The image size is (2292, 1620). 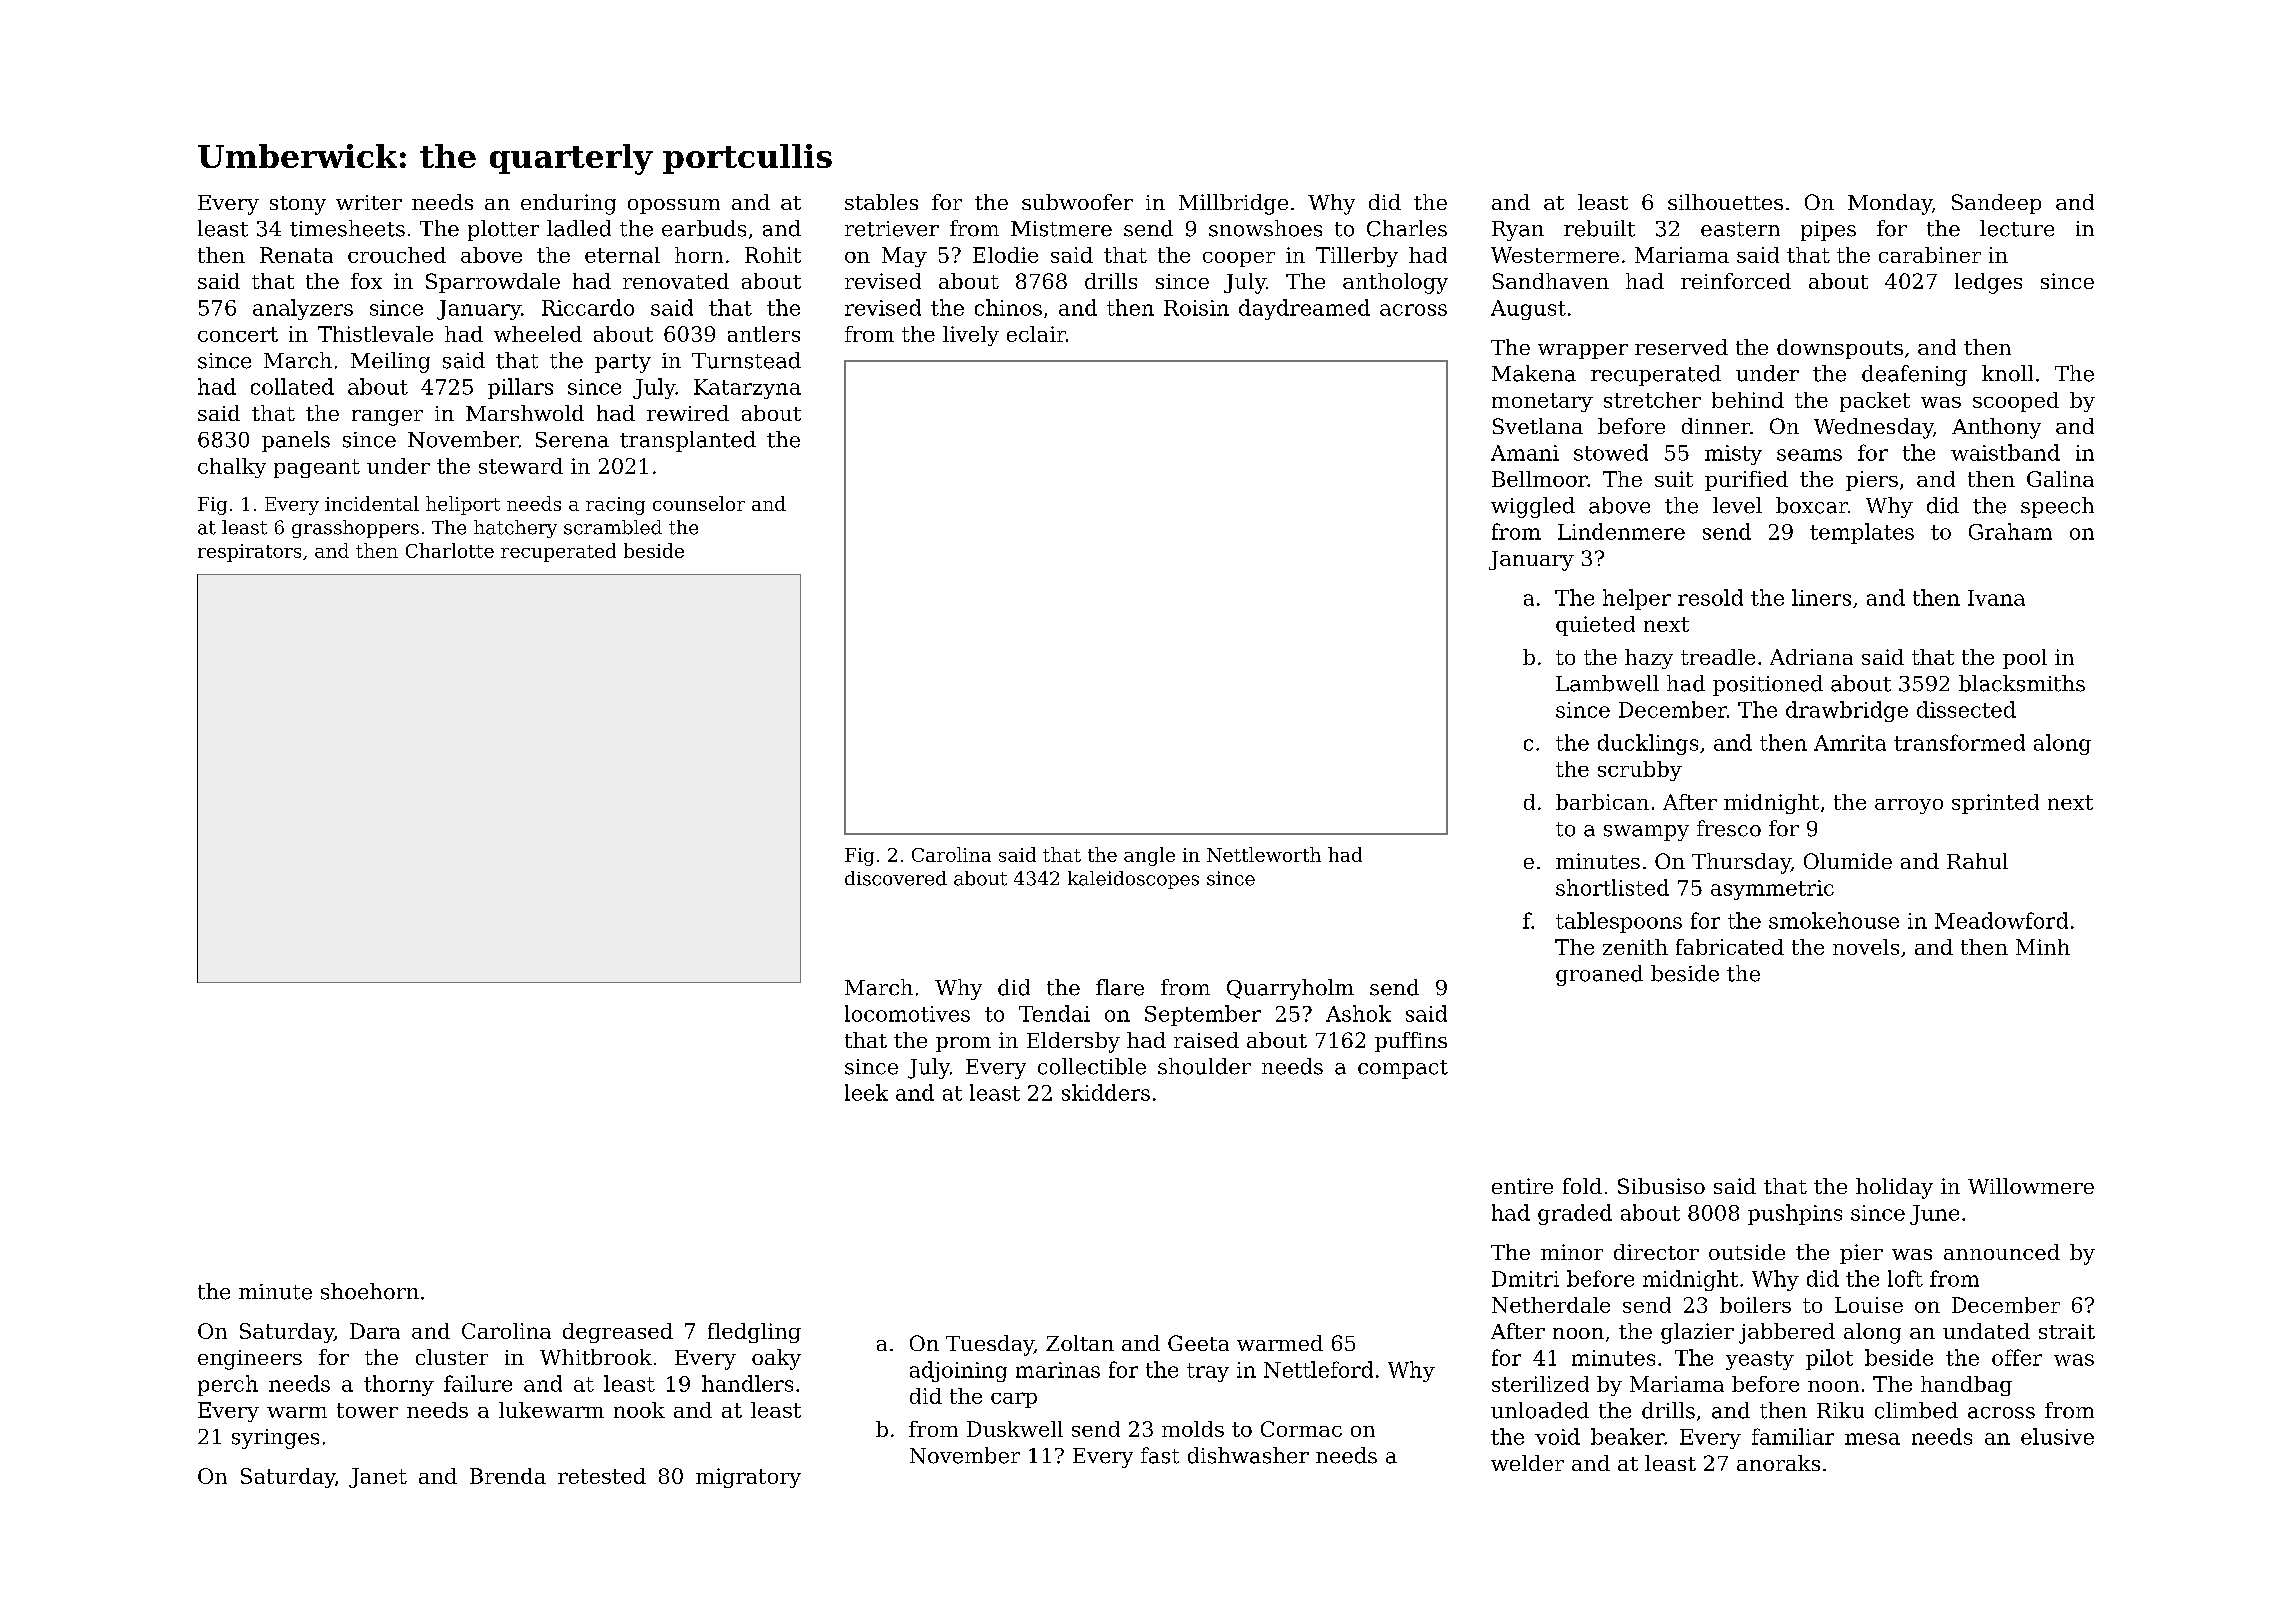 What do you see at coordinates (1716, 426) in the screenshot?
I see `dinner` at bounding box center [1716, 426].
